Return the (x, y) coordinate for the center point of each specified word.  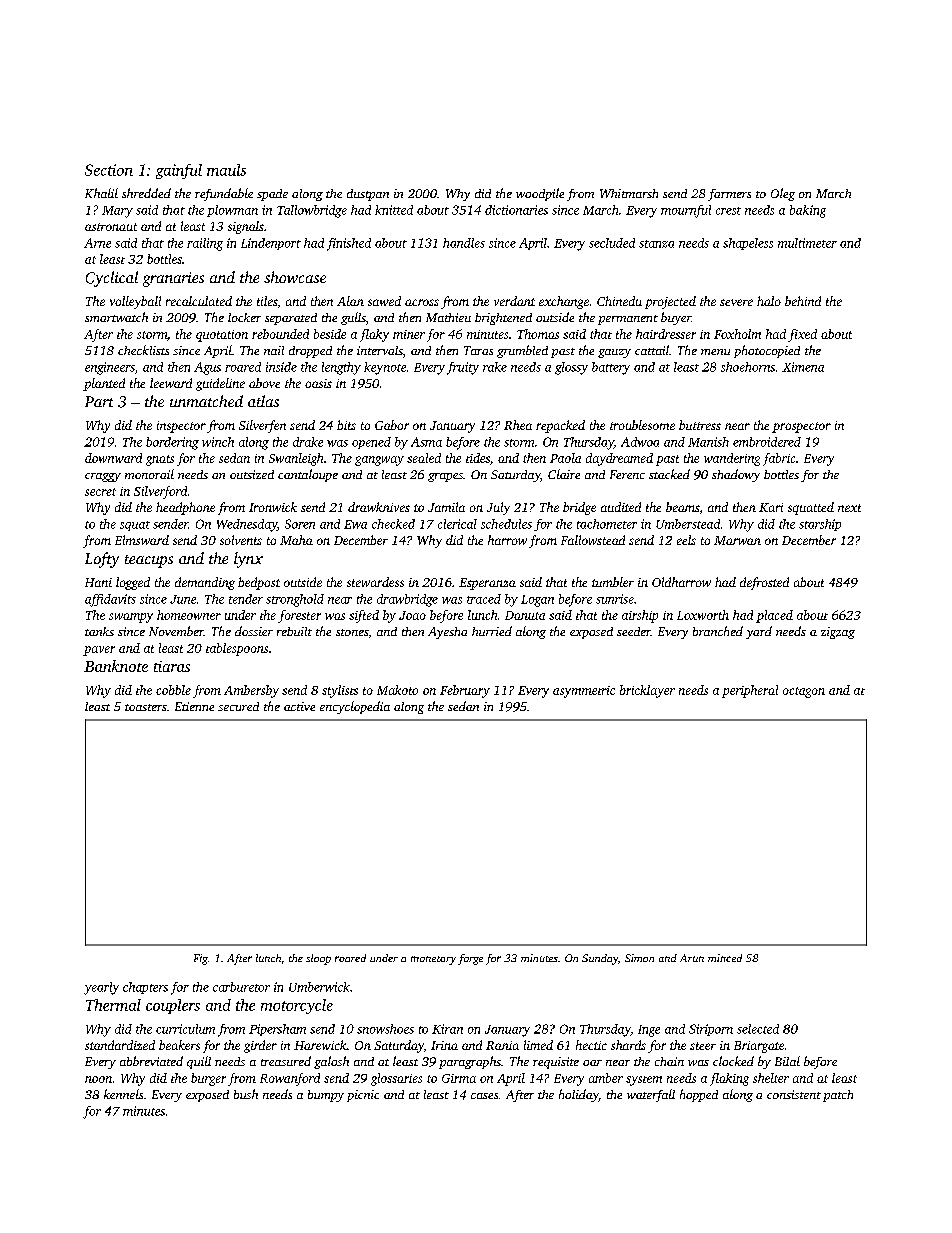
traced (484, 599)
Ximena (803, 367)
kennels (123, 1094)
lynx (248, 560)
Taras (478, 350)
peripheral (750, 691)
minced (725, 958)
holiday (579, 1095)
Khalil (101, 193)
